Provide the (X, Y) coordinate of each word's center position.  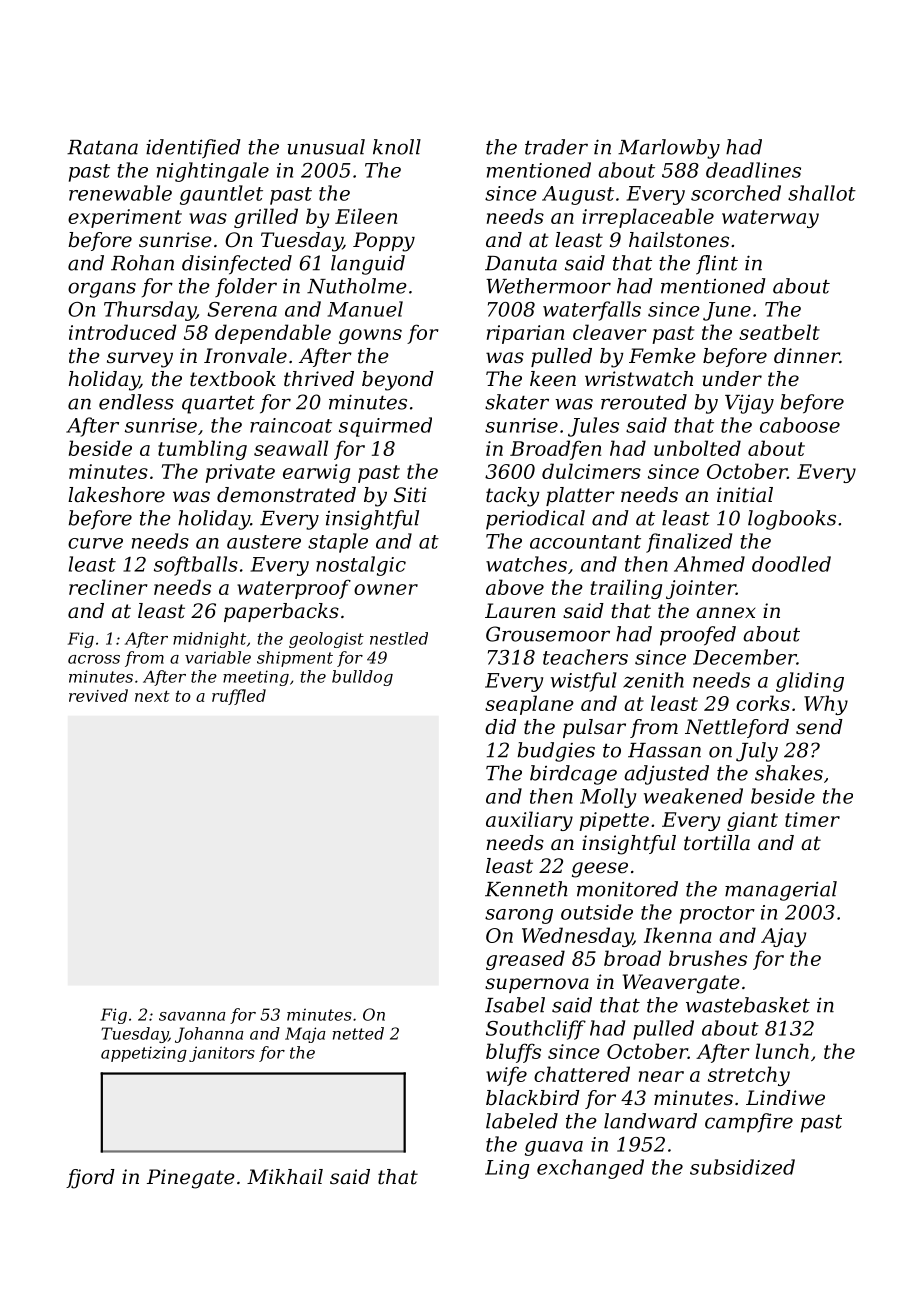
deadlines (753, 170)
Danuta (521, 263)
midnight (209, 640)
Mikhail (285, 1176)
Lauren (520, 611)
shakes (789, 773)
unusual (326, 147)
